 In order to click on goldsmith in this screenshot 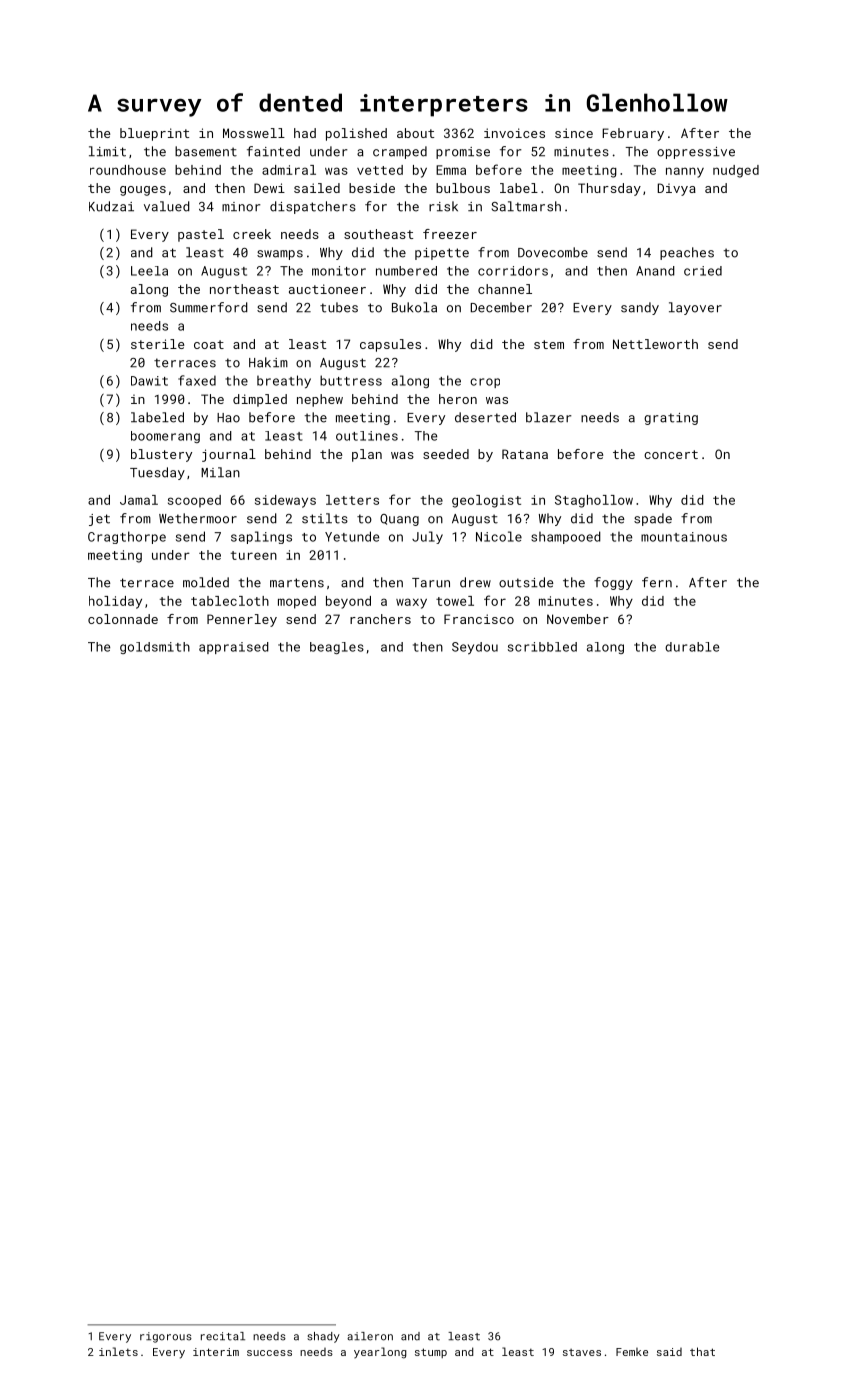, I will do `click(155, 648)`.
